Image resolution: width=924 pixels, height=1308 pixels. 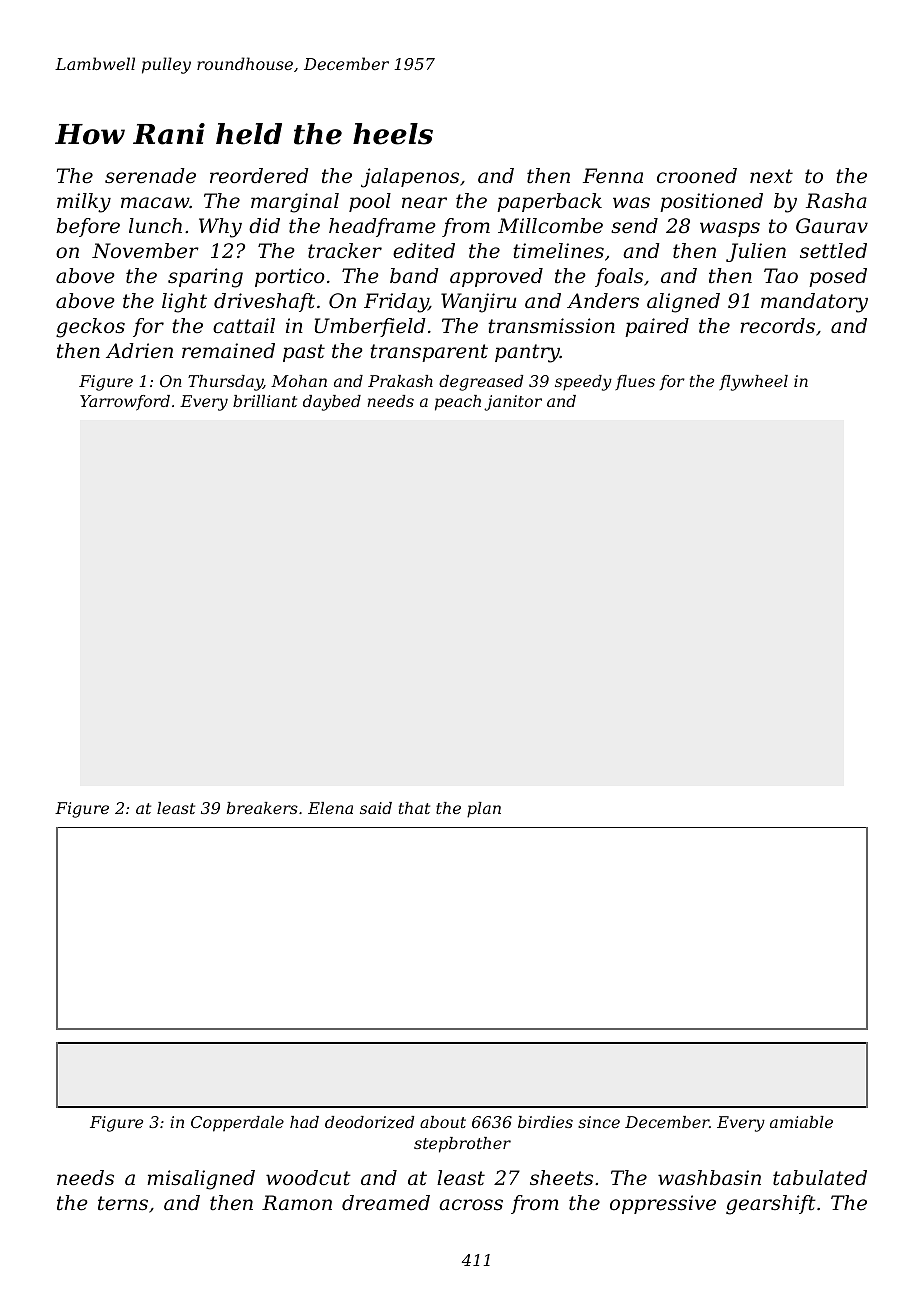 What do you see at coordinates (697, 176) in the screenshot?
I see `crooned` at bounding box center [697, 176].
